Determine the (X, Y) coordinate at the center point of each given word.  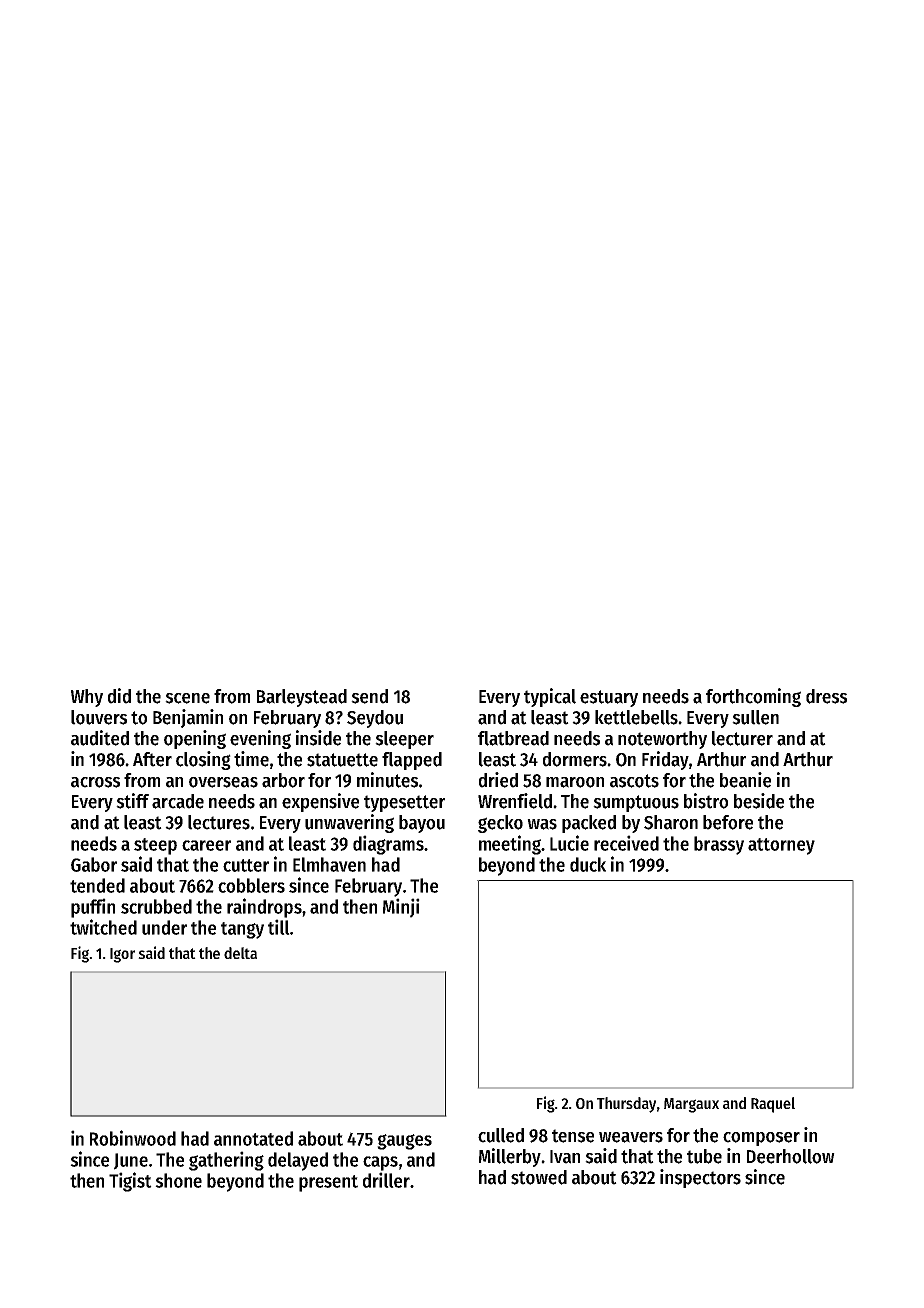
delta (240, 953)
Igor (122, 955)
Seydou (375, 719)
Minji (401, 908)
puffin (93, 908)
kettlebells (636, 717)
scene (187, 698)
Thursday (626, 1105)
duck (588, 864)
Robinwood (133, 1138)
